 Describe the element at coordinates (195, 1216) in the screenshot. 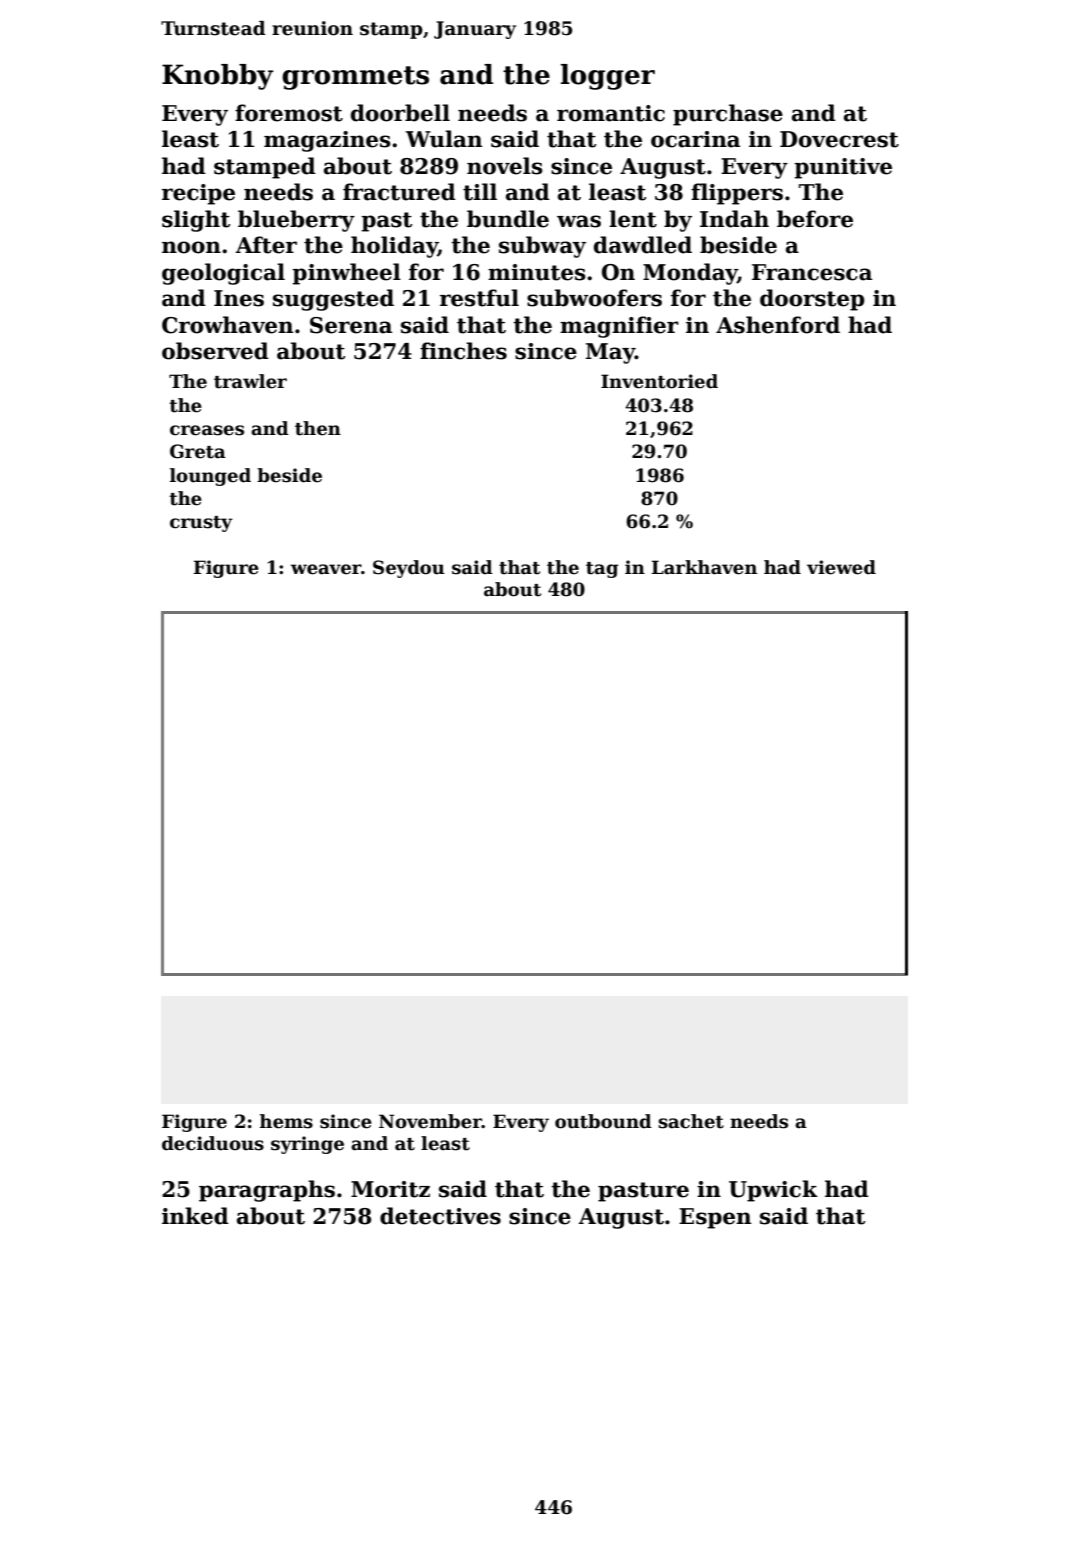

I see `inked` at that location.
